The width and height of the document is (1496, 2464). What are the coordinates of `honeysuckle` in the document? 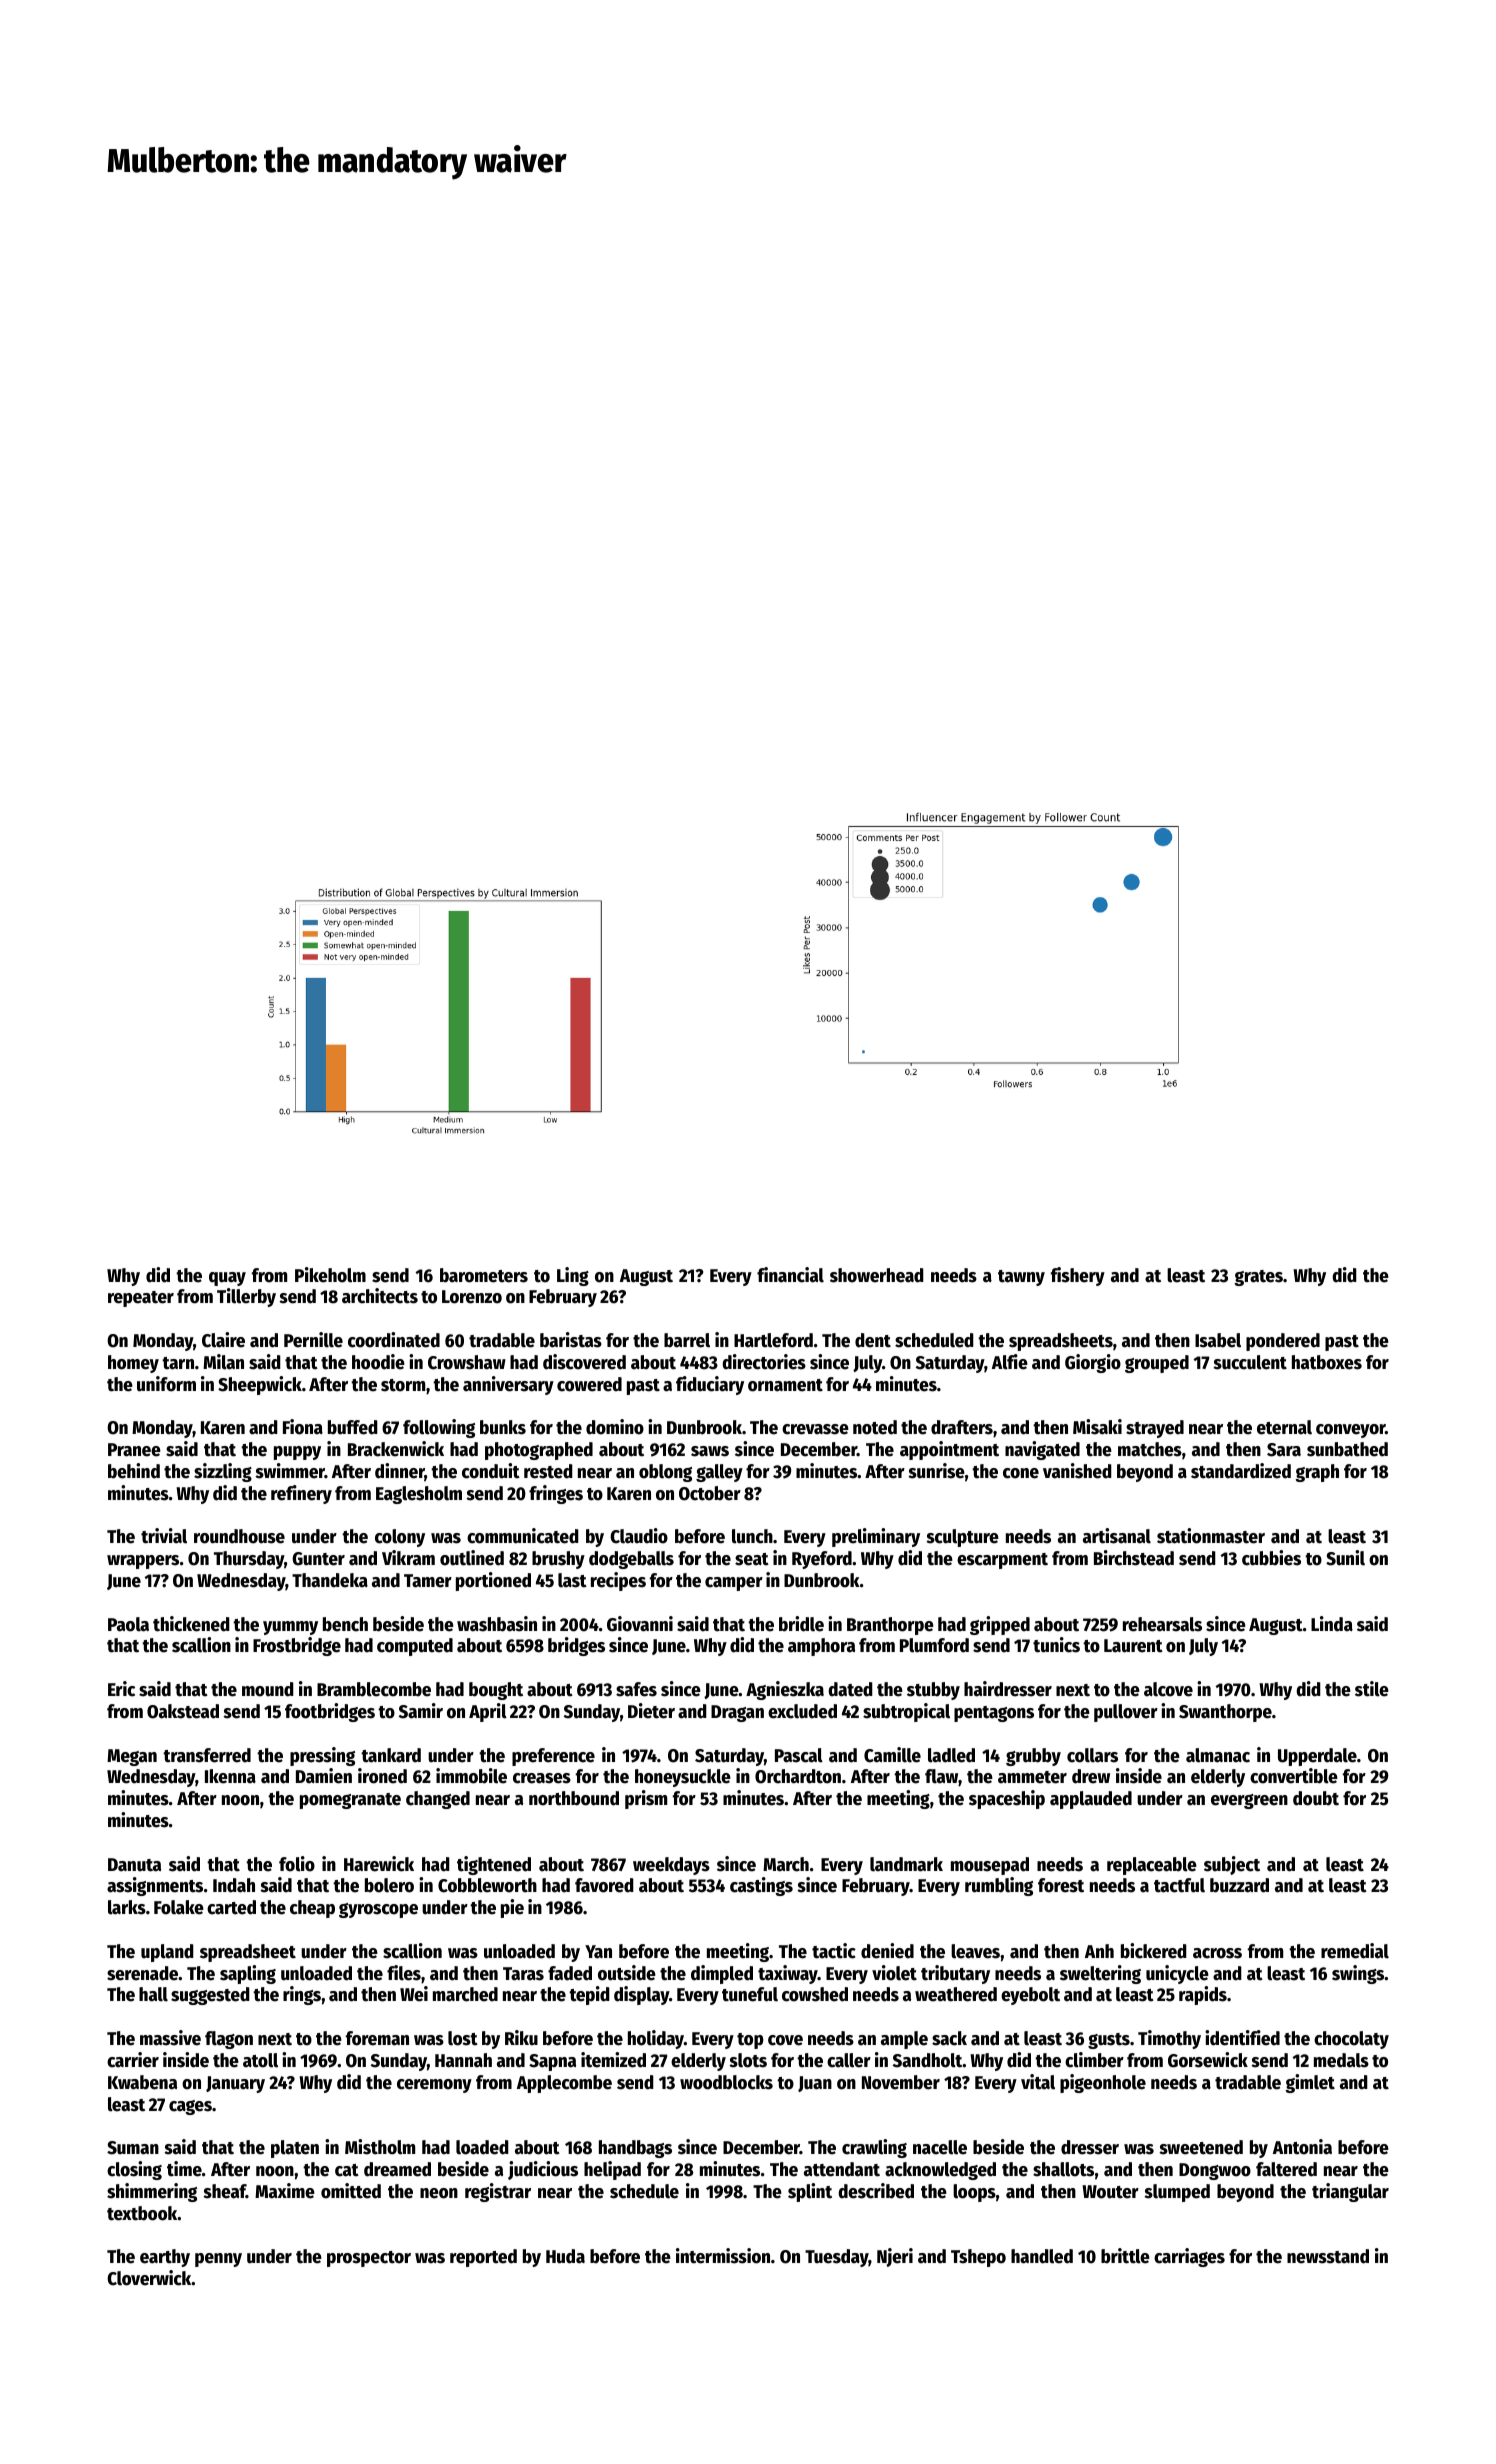 It's located at (683, 1778).
